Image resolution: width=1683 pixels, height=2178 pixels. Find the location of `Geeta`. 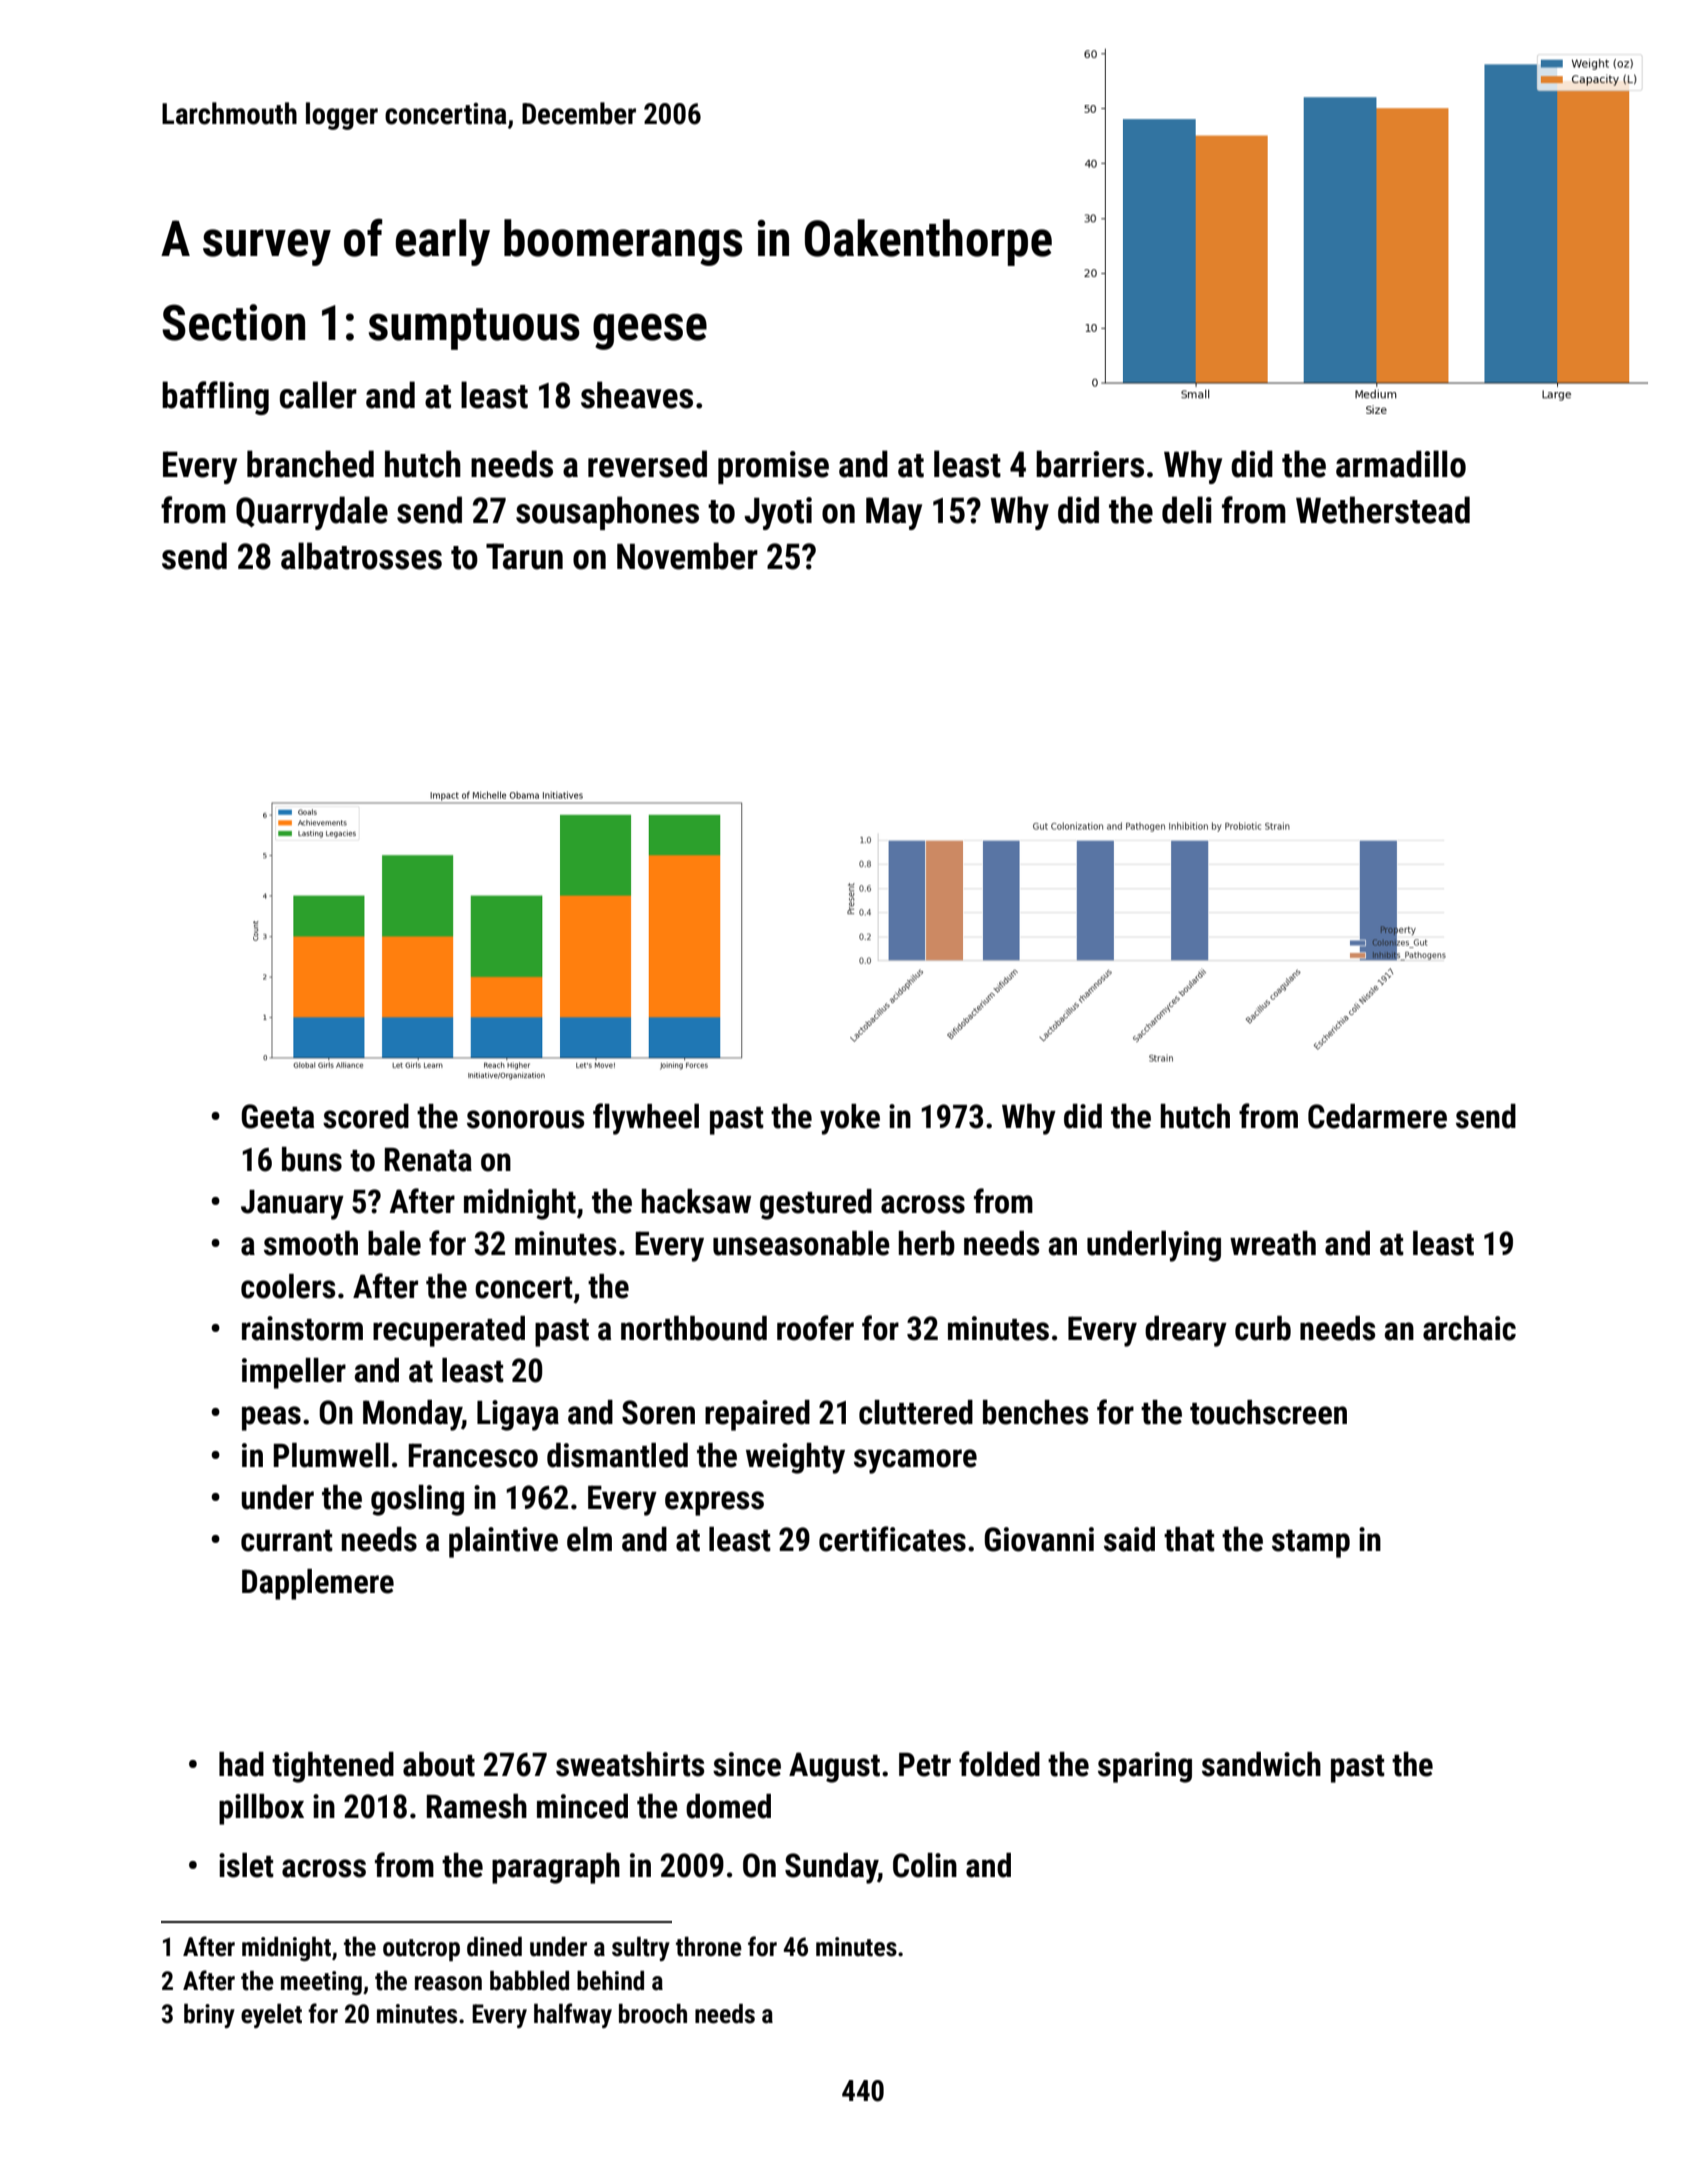

Geeta is located at coordinates (277, 1116).
